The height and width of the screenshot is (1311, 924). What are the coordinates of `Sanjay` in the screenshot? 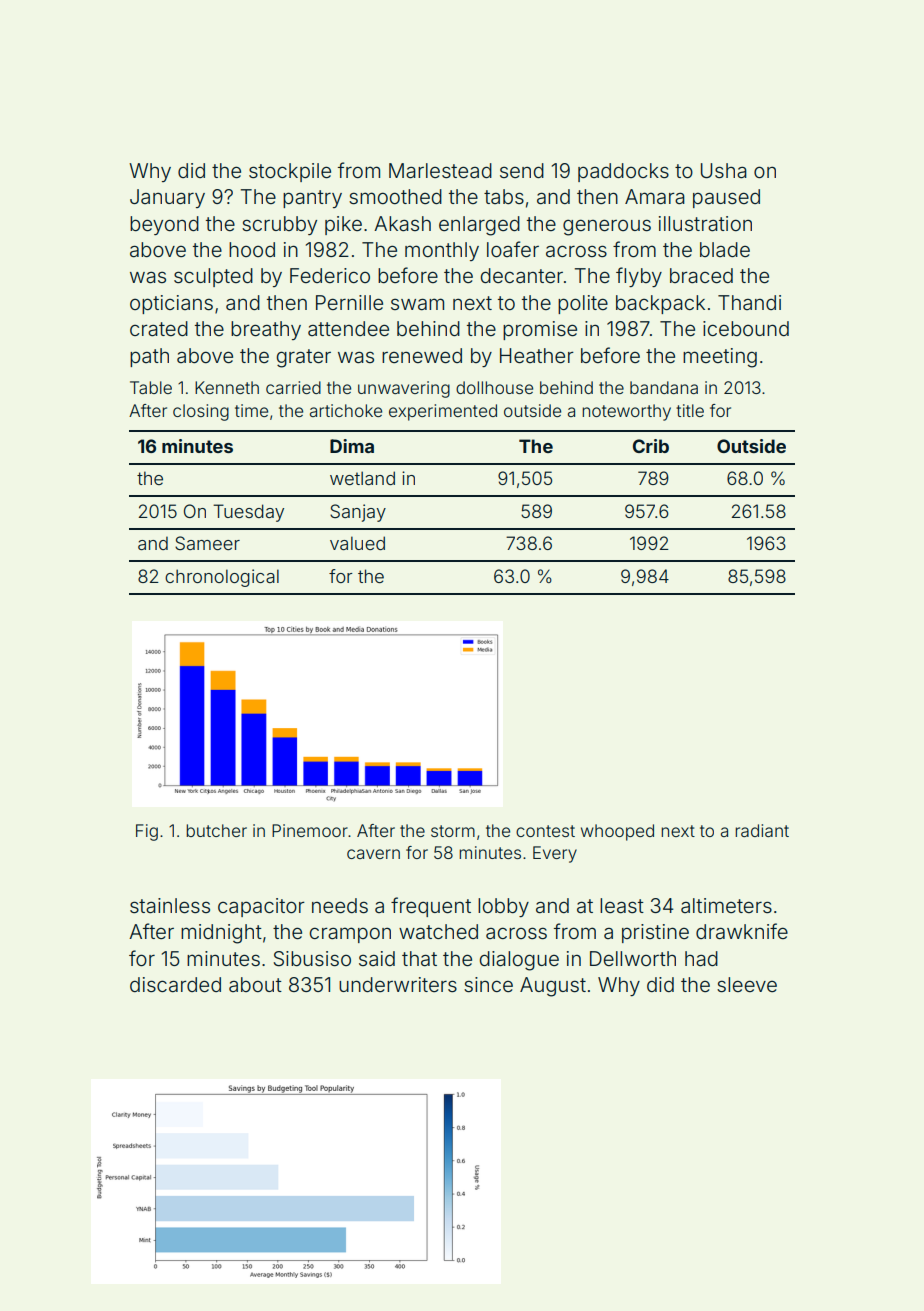 It's located at (358, 513).
